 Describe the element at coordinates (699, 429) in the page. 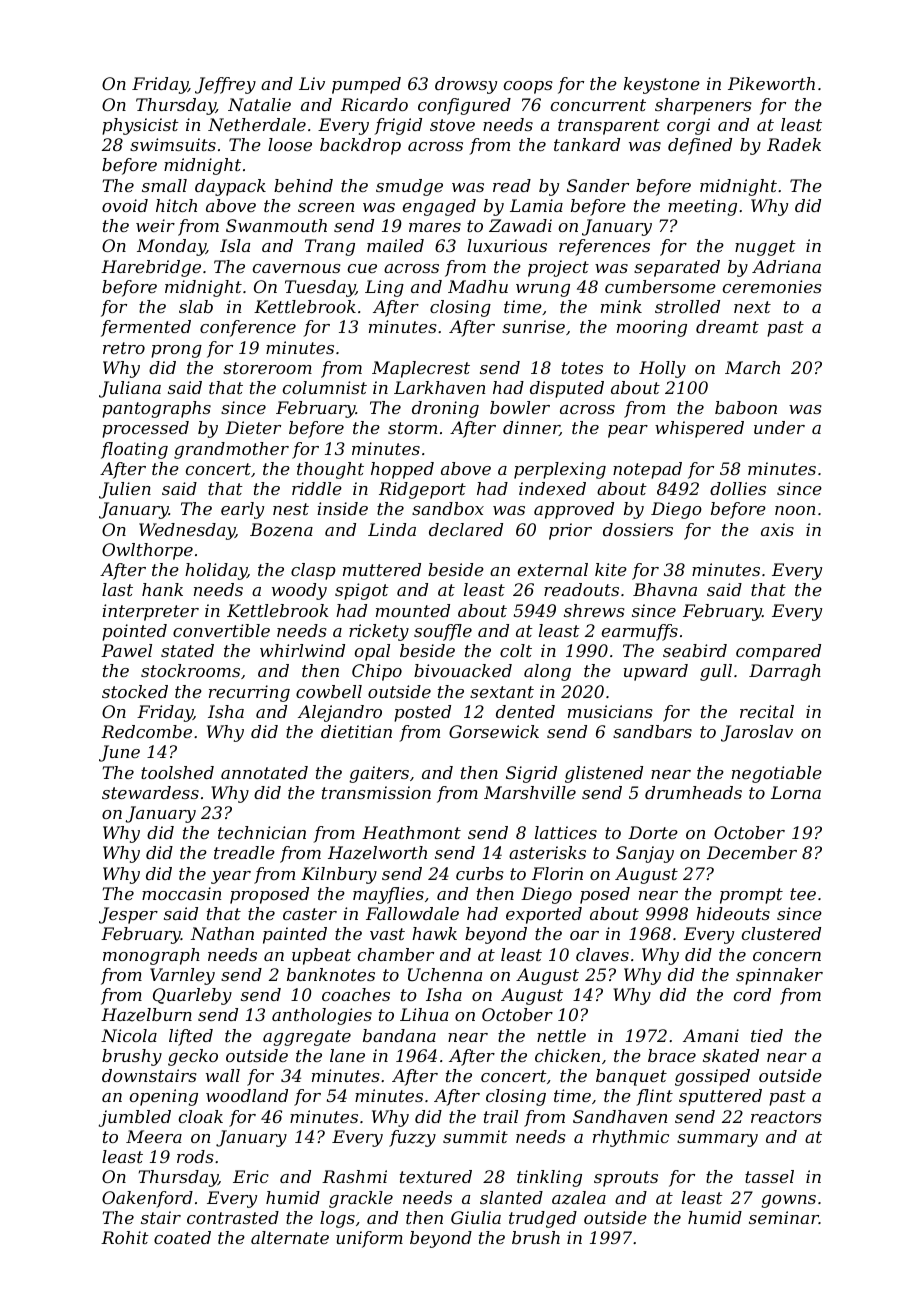

I see `whispered` at that location.
